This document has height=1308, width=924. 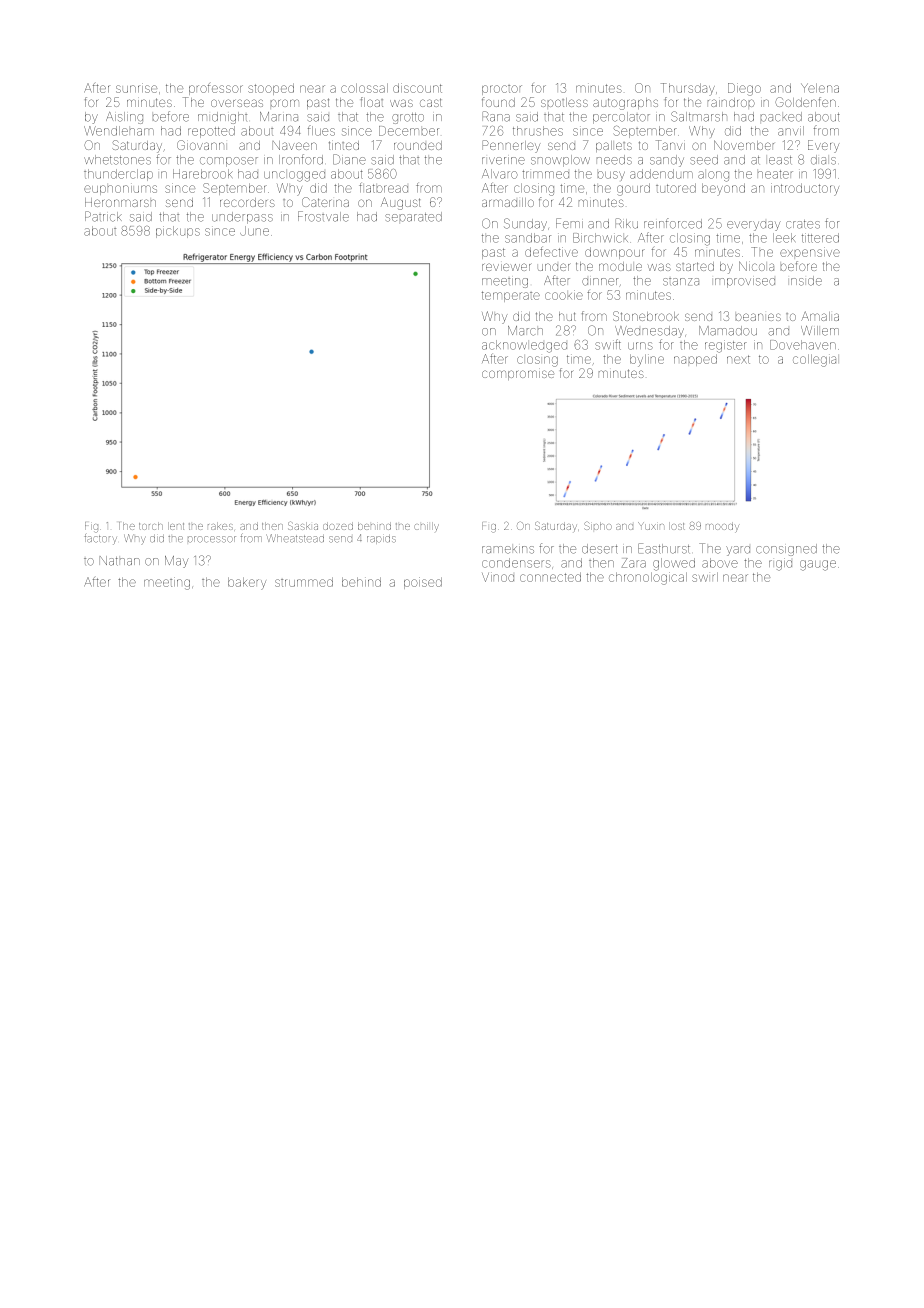 What do you see at coordinates (670, 145) in the document?
I see `Tanvi` at bounding box center [670, 145].
